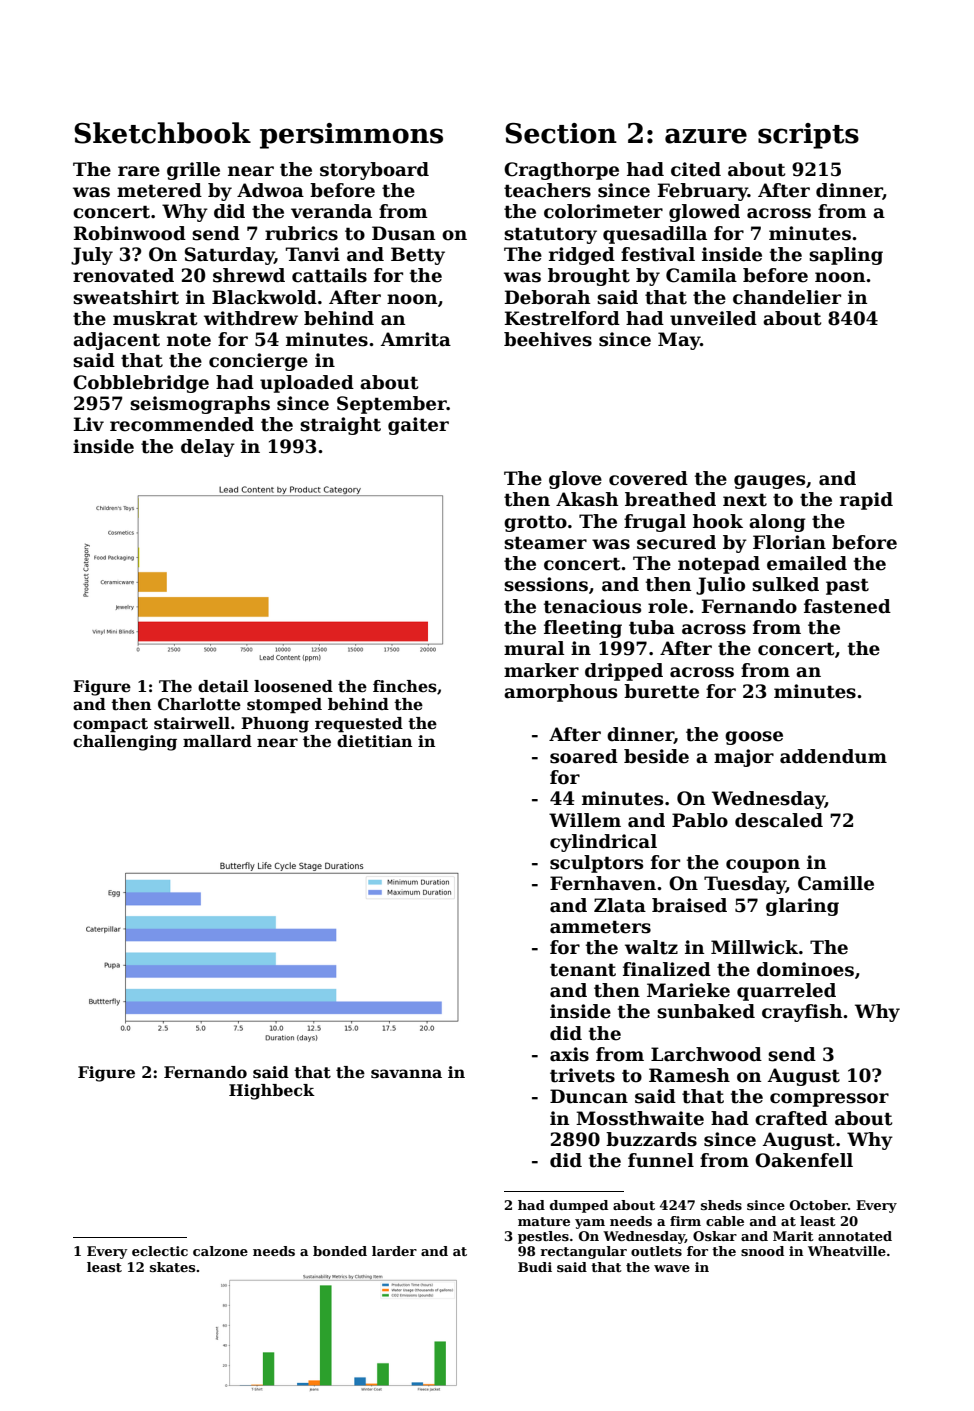 The width and height of the screenshot is (974, 1411). Describe the element at coordinates (600, 927) in the screenshot. I see `ammeters` at that location.
